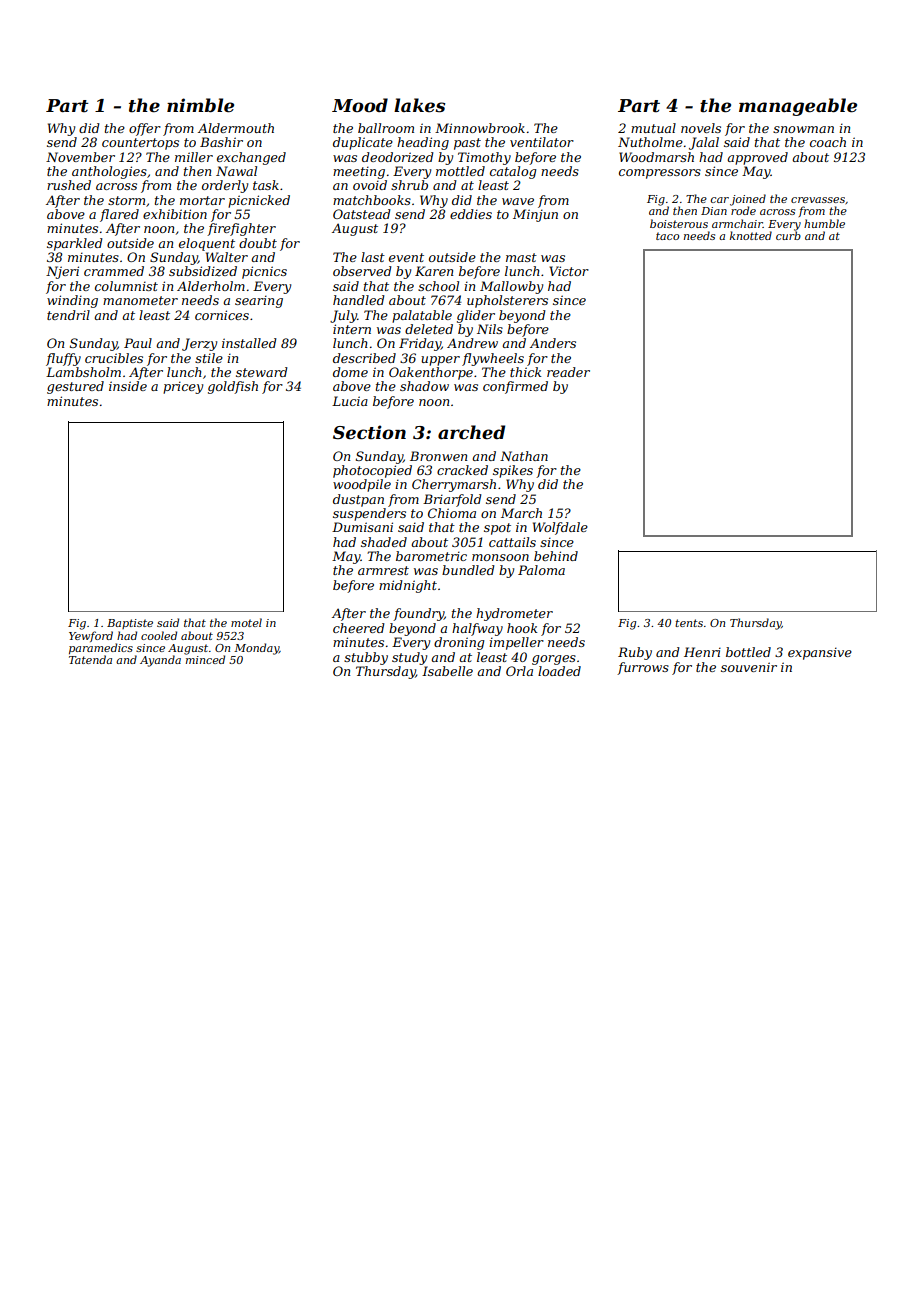  I want to click on nimble, so click(200, 105).
